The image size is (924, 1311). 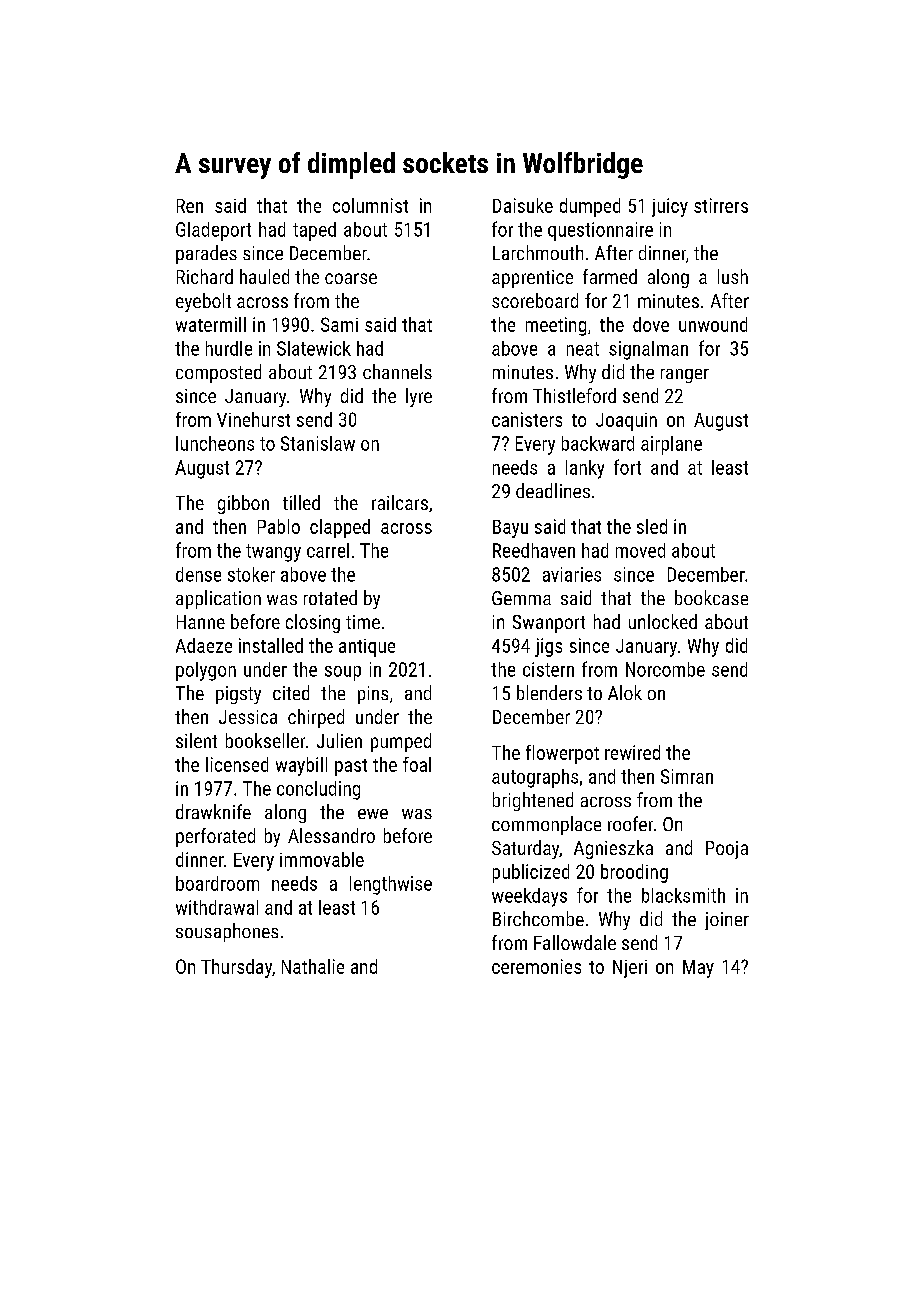 I want to click on unwound, so click(x=713, y=324).
